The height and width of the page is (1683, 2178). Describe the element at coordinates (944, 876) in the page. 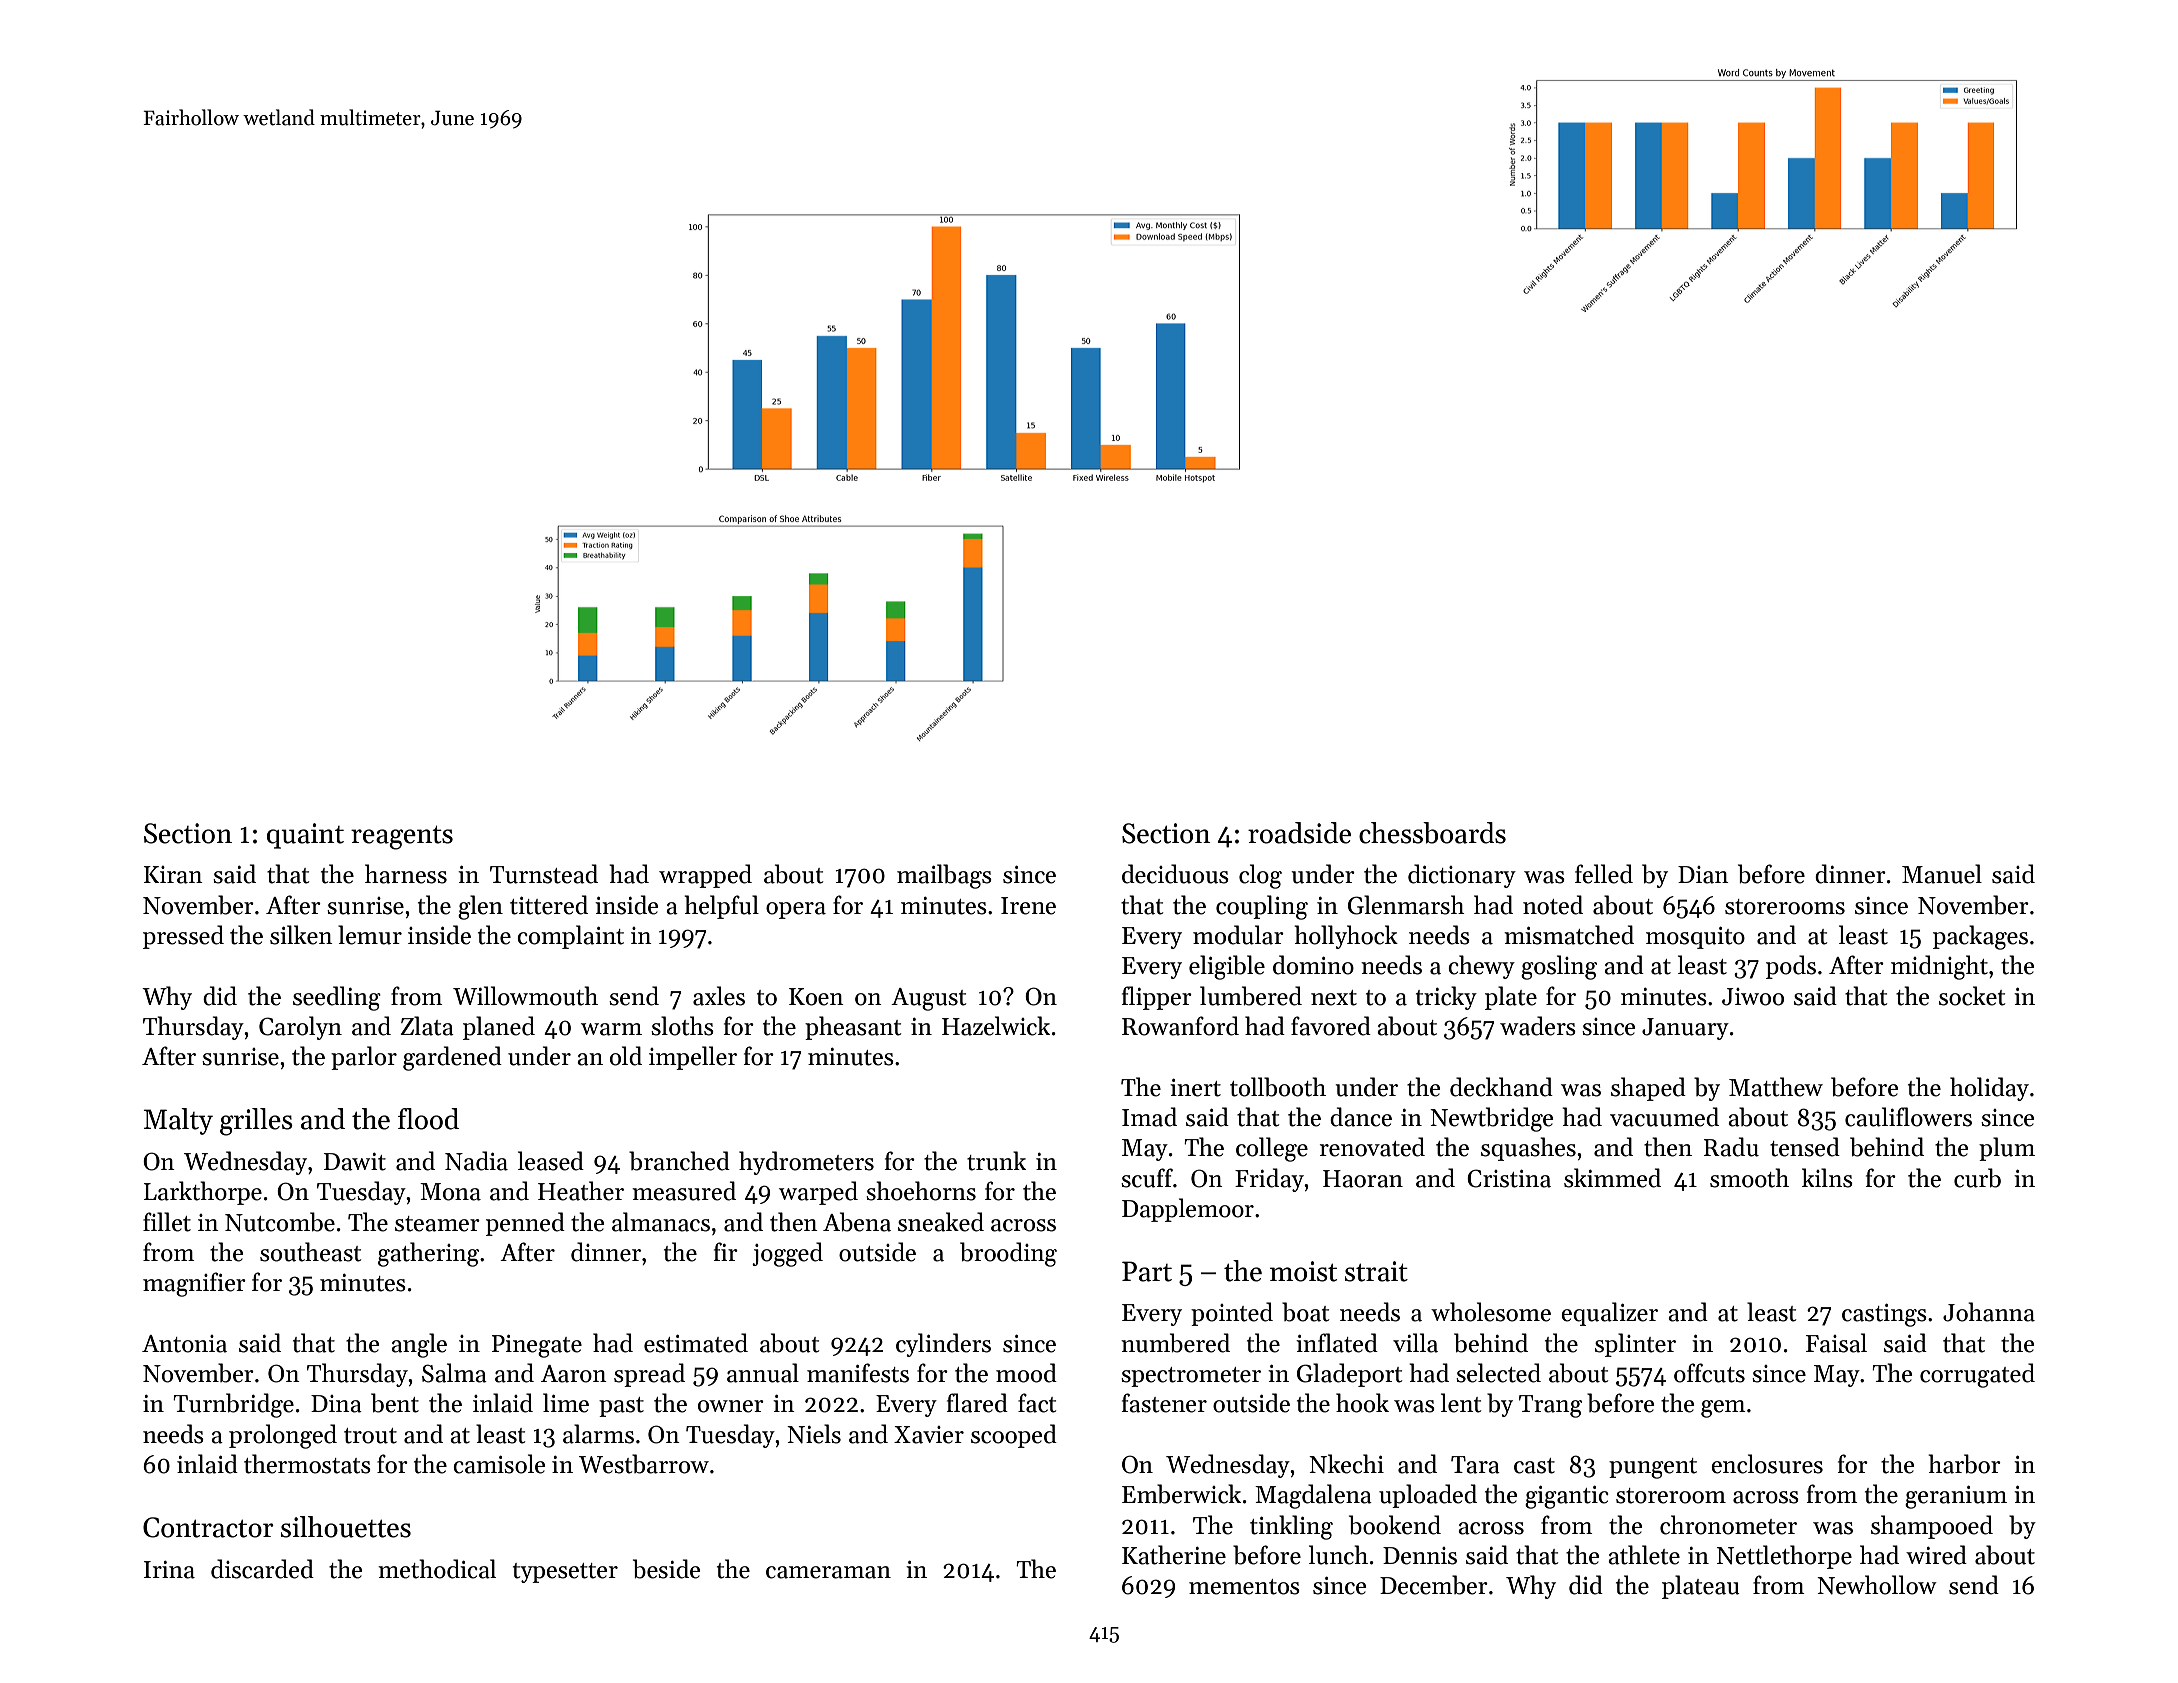

I see `mailbags` at that location.
